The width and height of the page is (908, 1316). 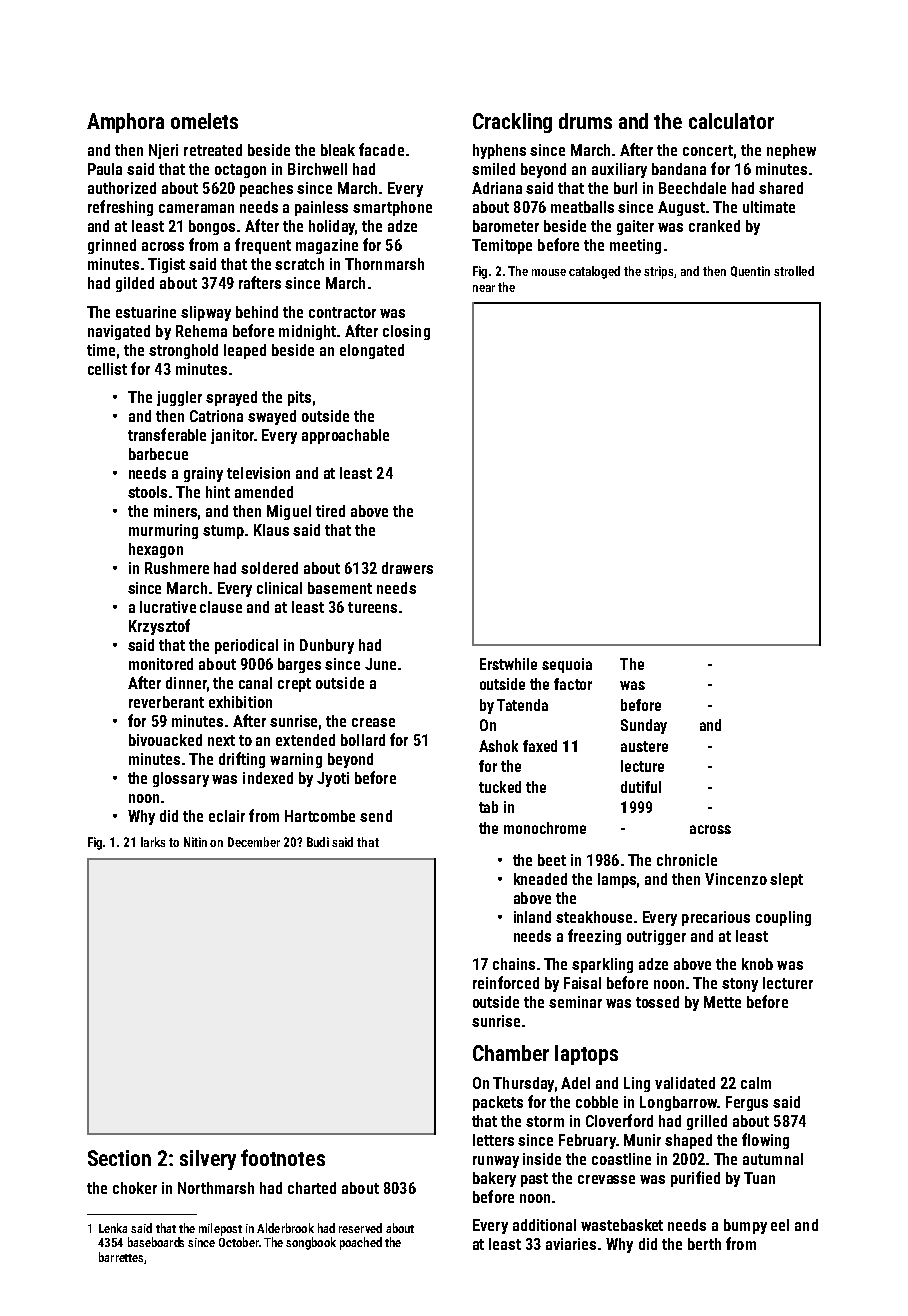 What do you see at coordinates (135, 284) in the page?
I see `gilded` at bounding box center [135, 284].
